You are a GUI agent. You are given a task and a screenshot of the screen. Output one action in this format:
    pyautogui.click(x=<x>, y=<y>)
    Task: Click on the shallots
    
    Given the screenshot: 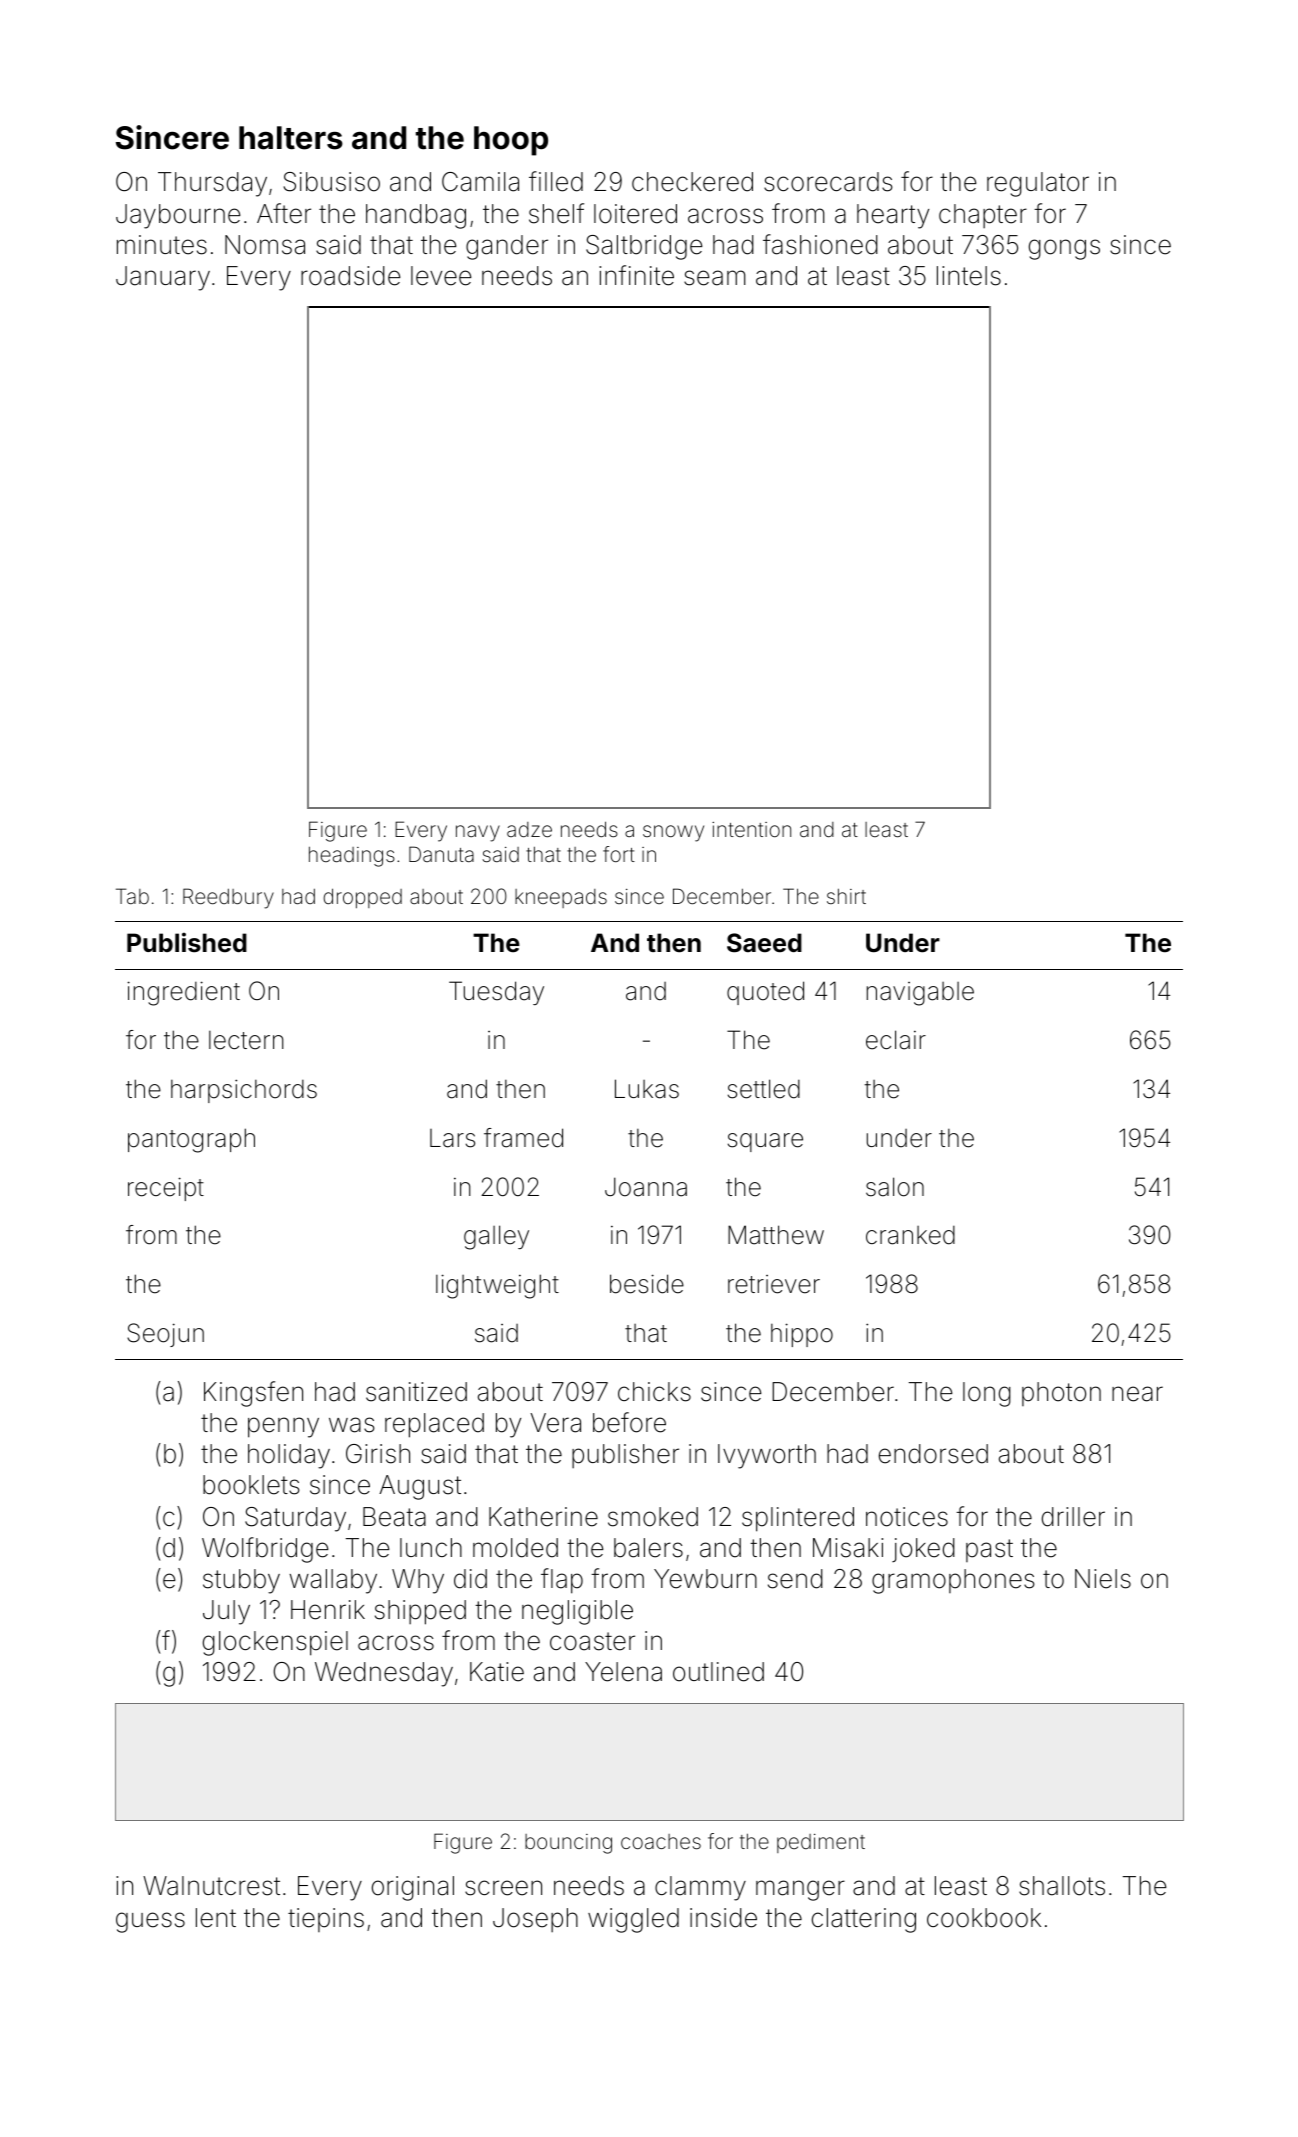 What is the action you would take?
    pyautogui.click(x=1062, y=1886)
